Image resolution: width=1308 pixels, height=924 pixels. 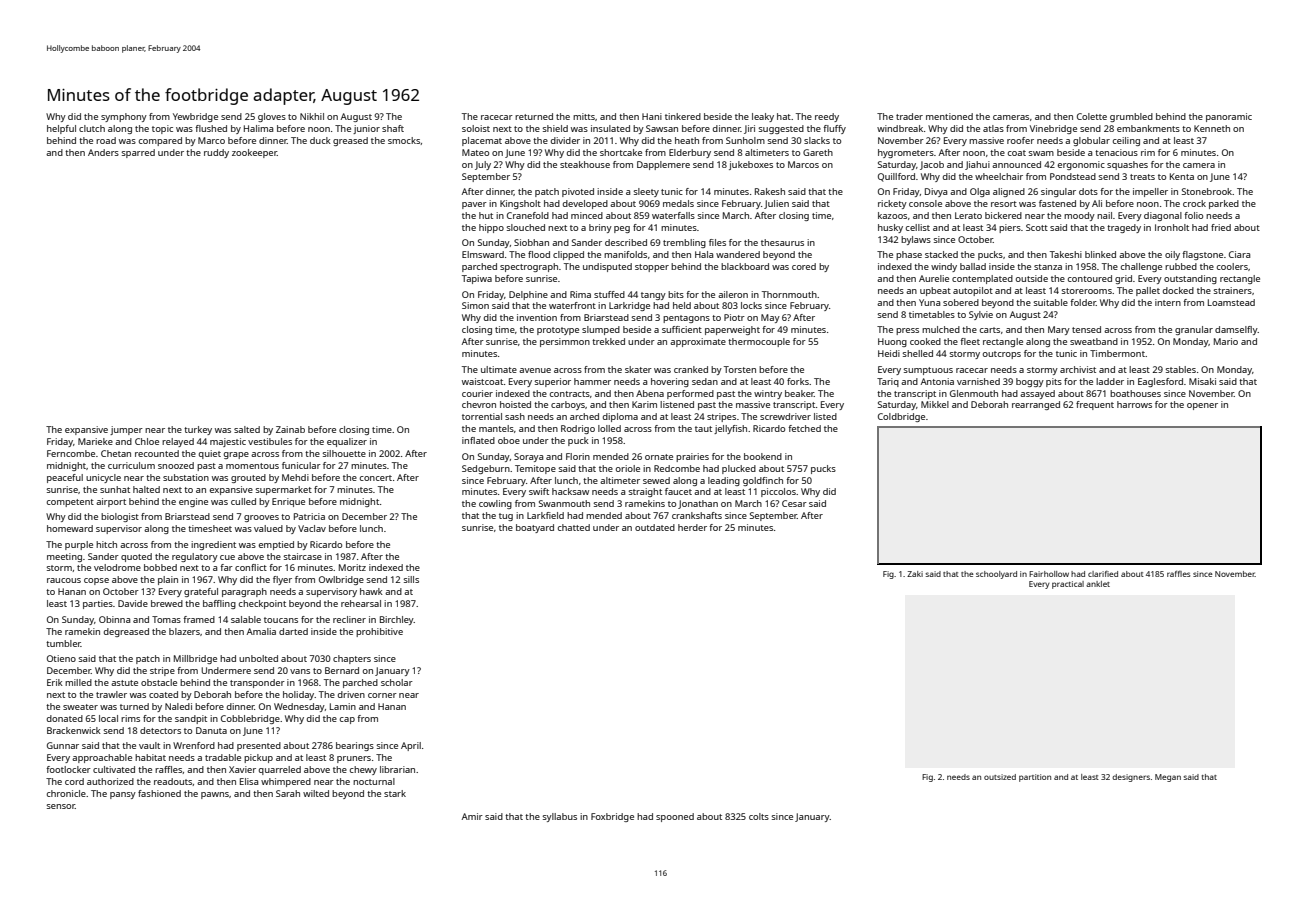 What do you see at coordinates (652, 116) in the screenshot?
I see `Hani` at bounding box center [652, 116].
